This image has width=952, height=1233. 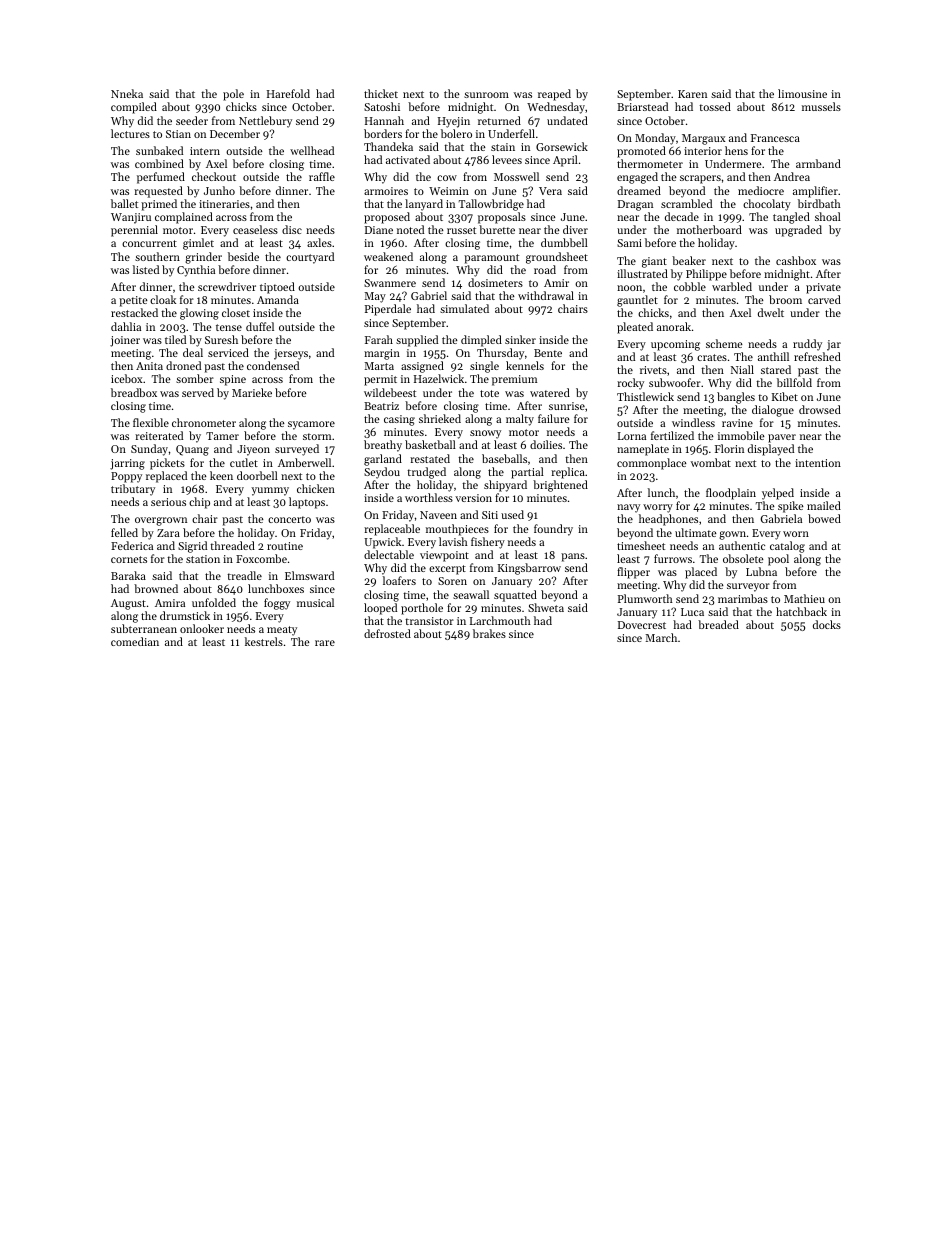 I want to click on reaped, so click(x=554, y=95).
